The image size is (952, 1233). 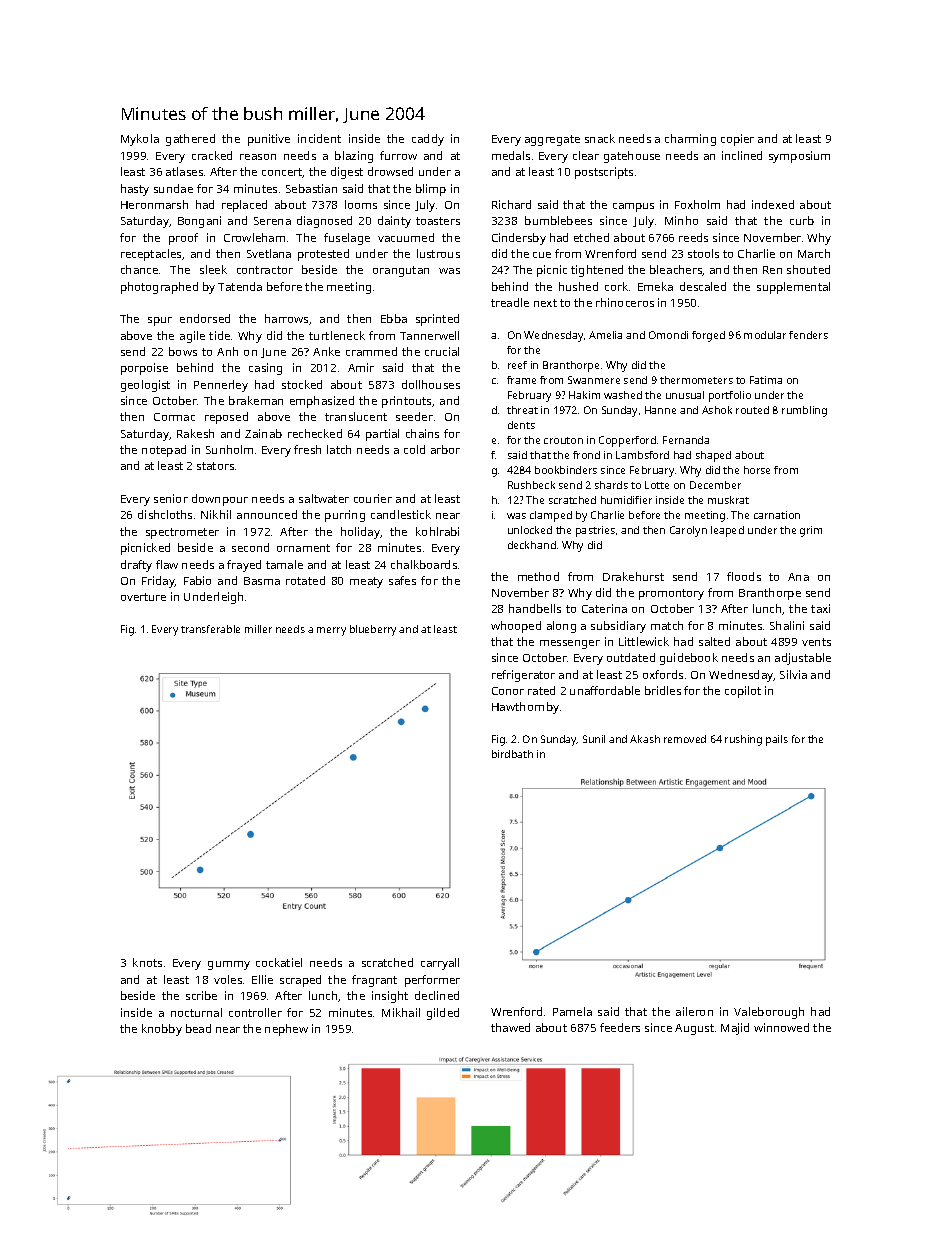 What do you see at coordinates (307, 449) in the screenshot?
I see `fresh` at bounding box center [307, 449].
